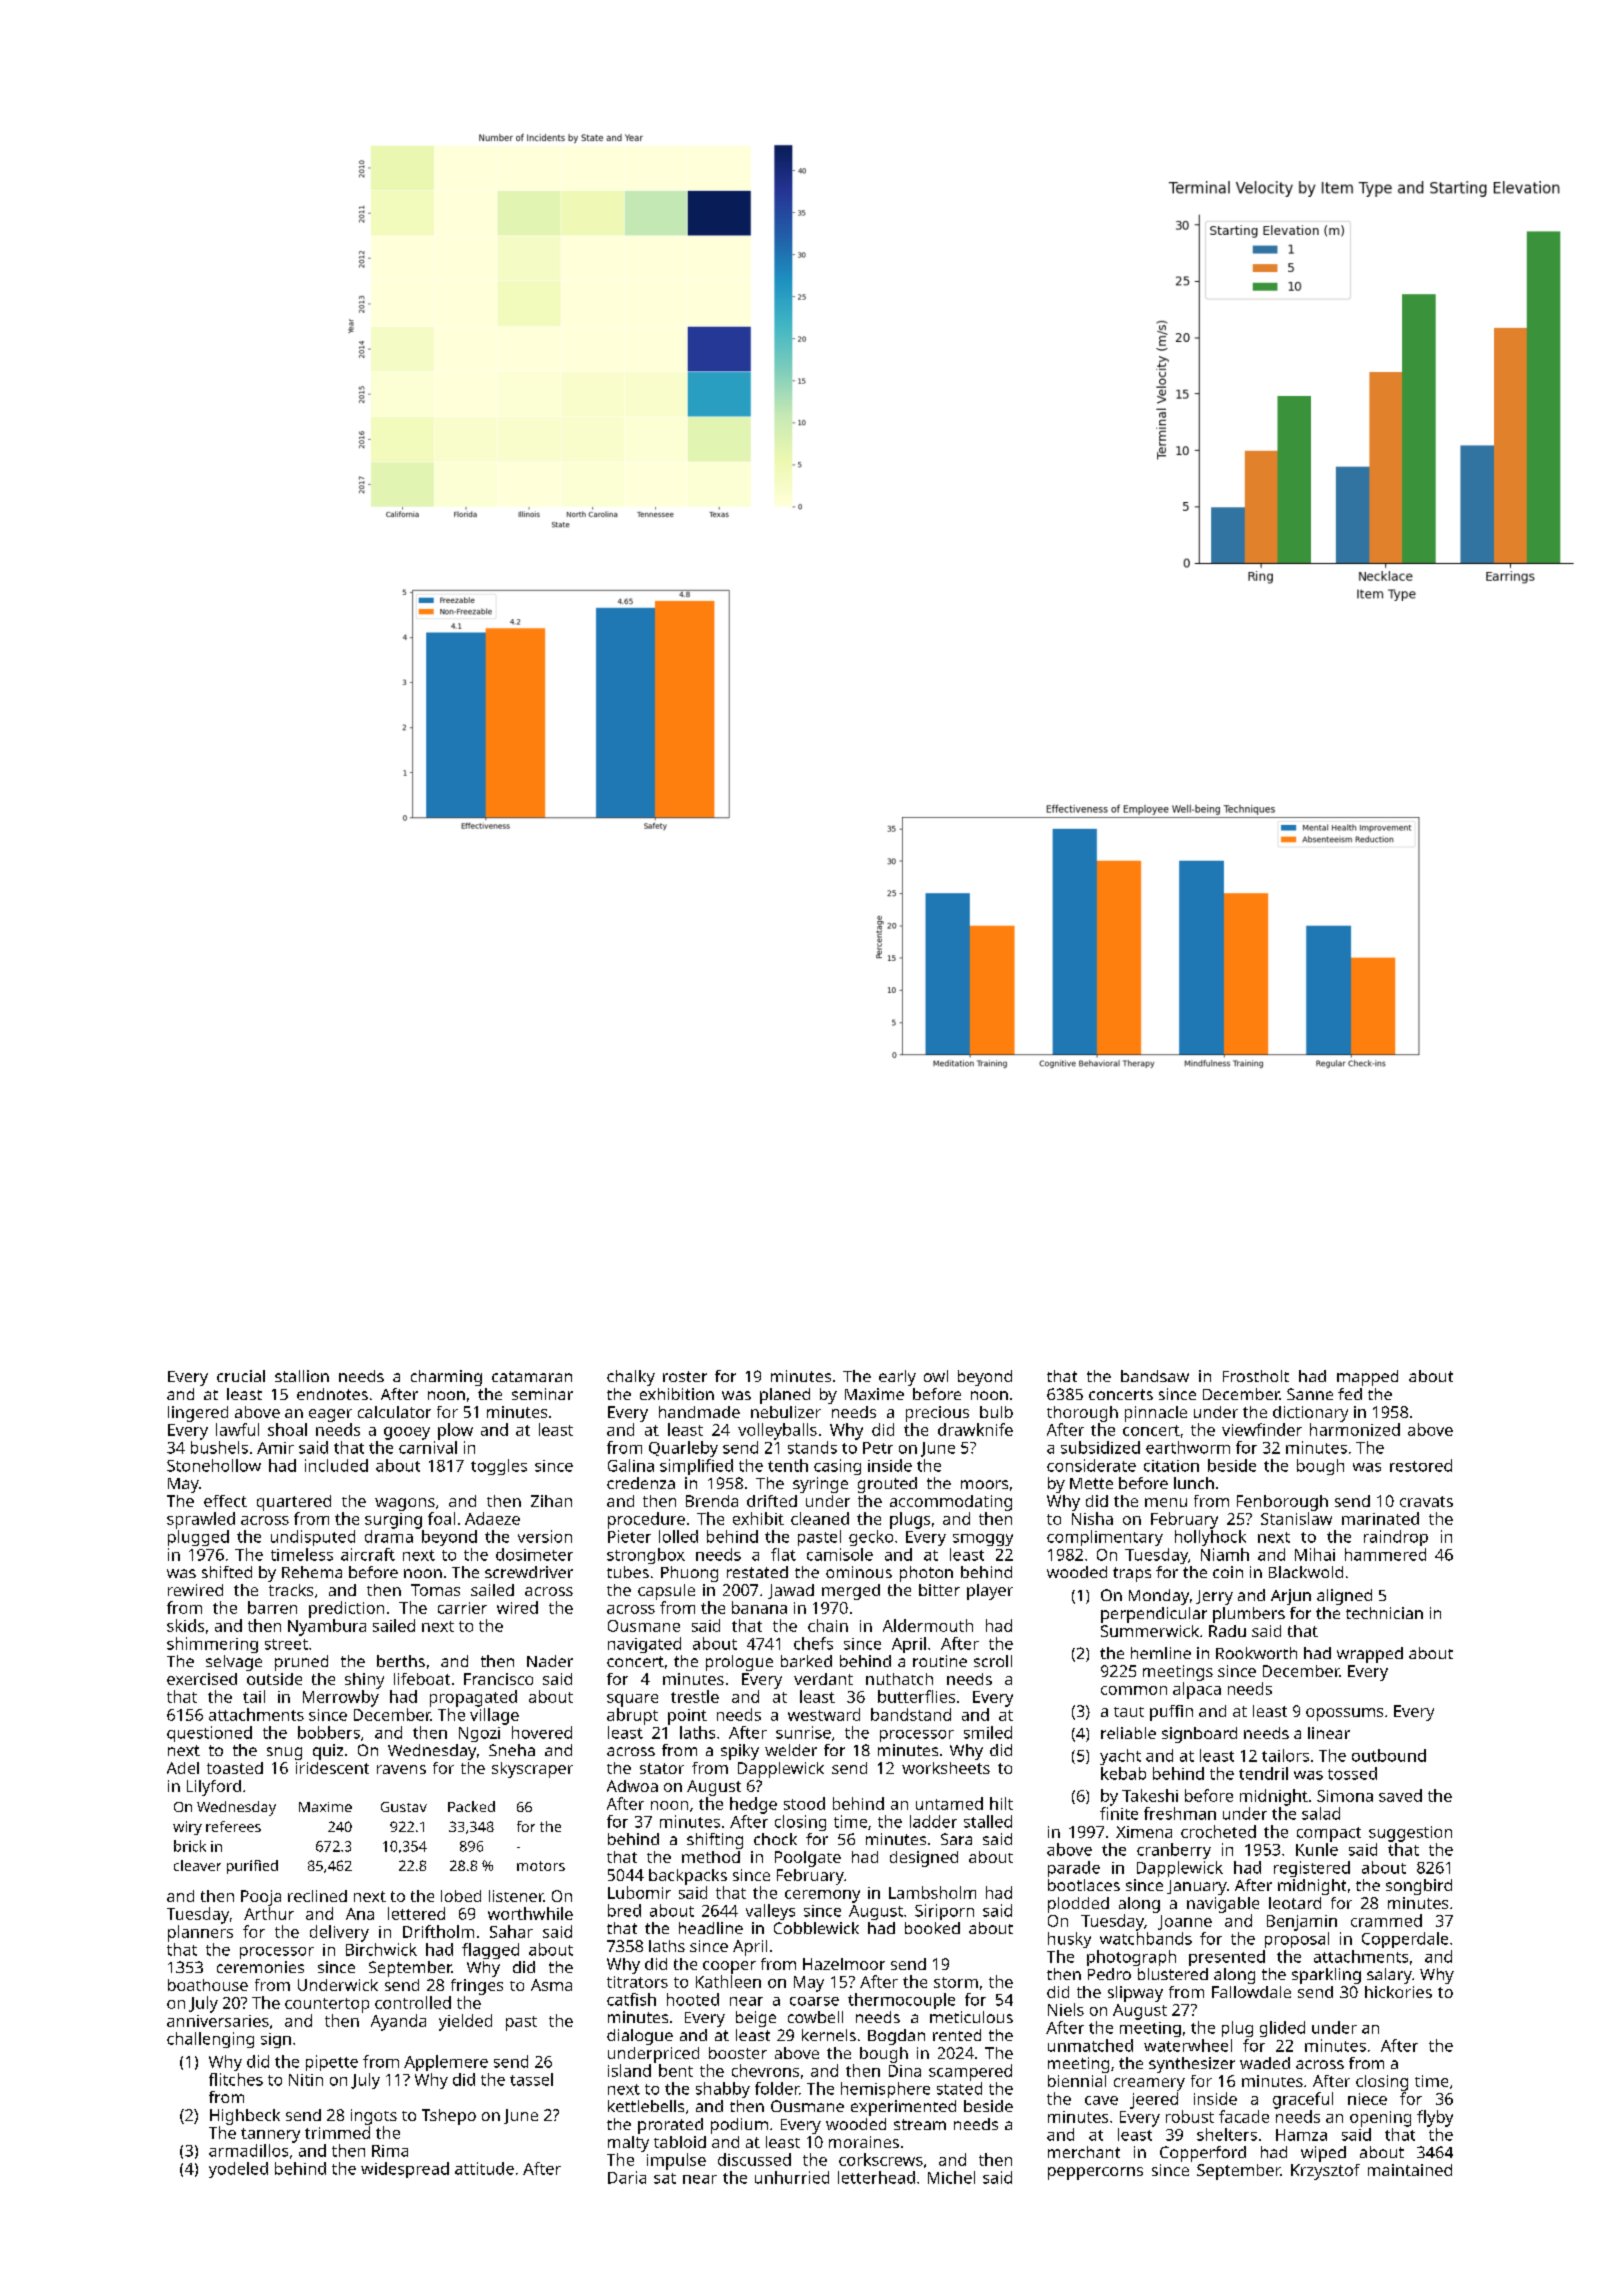 The image size is (1620, 2292). I want to click on outbound, so click(1389, 1755).
